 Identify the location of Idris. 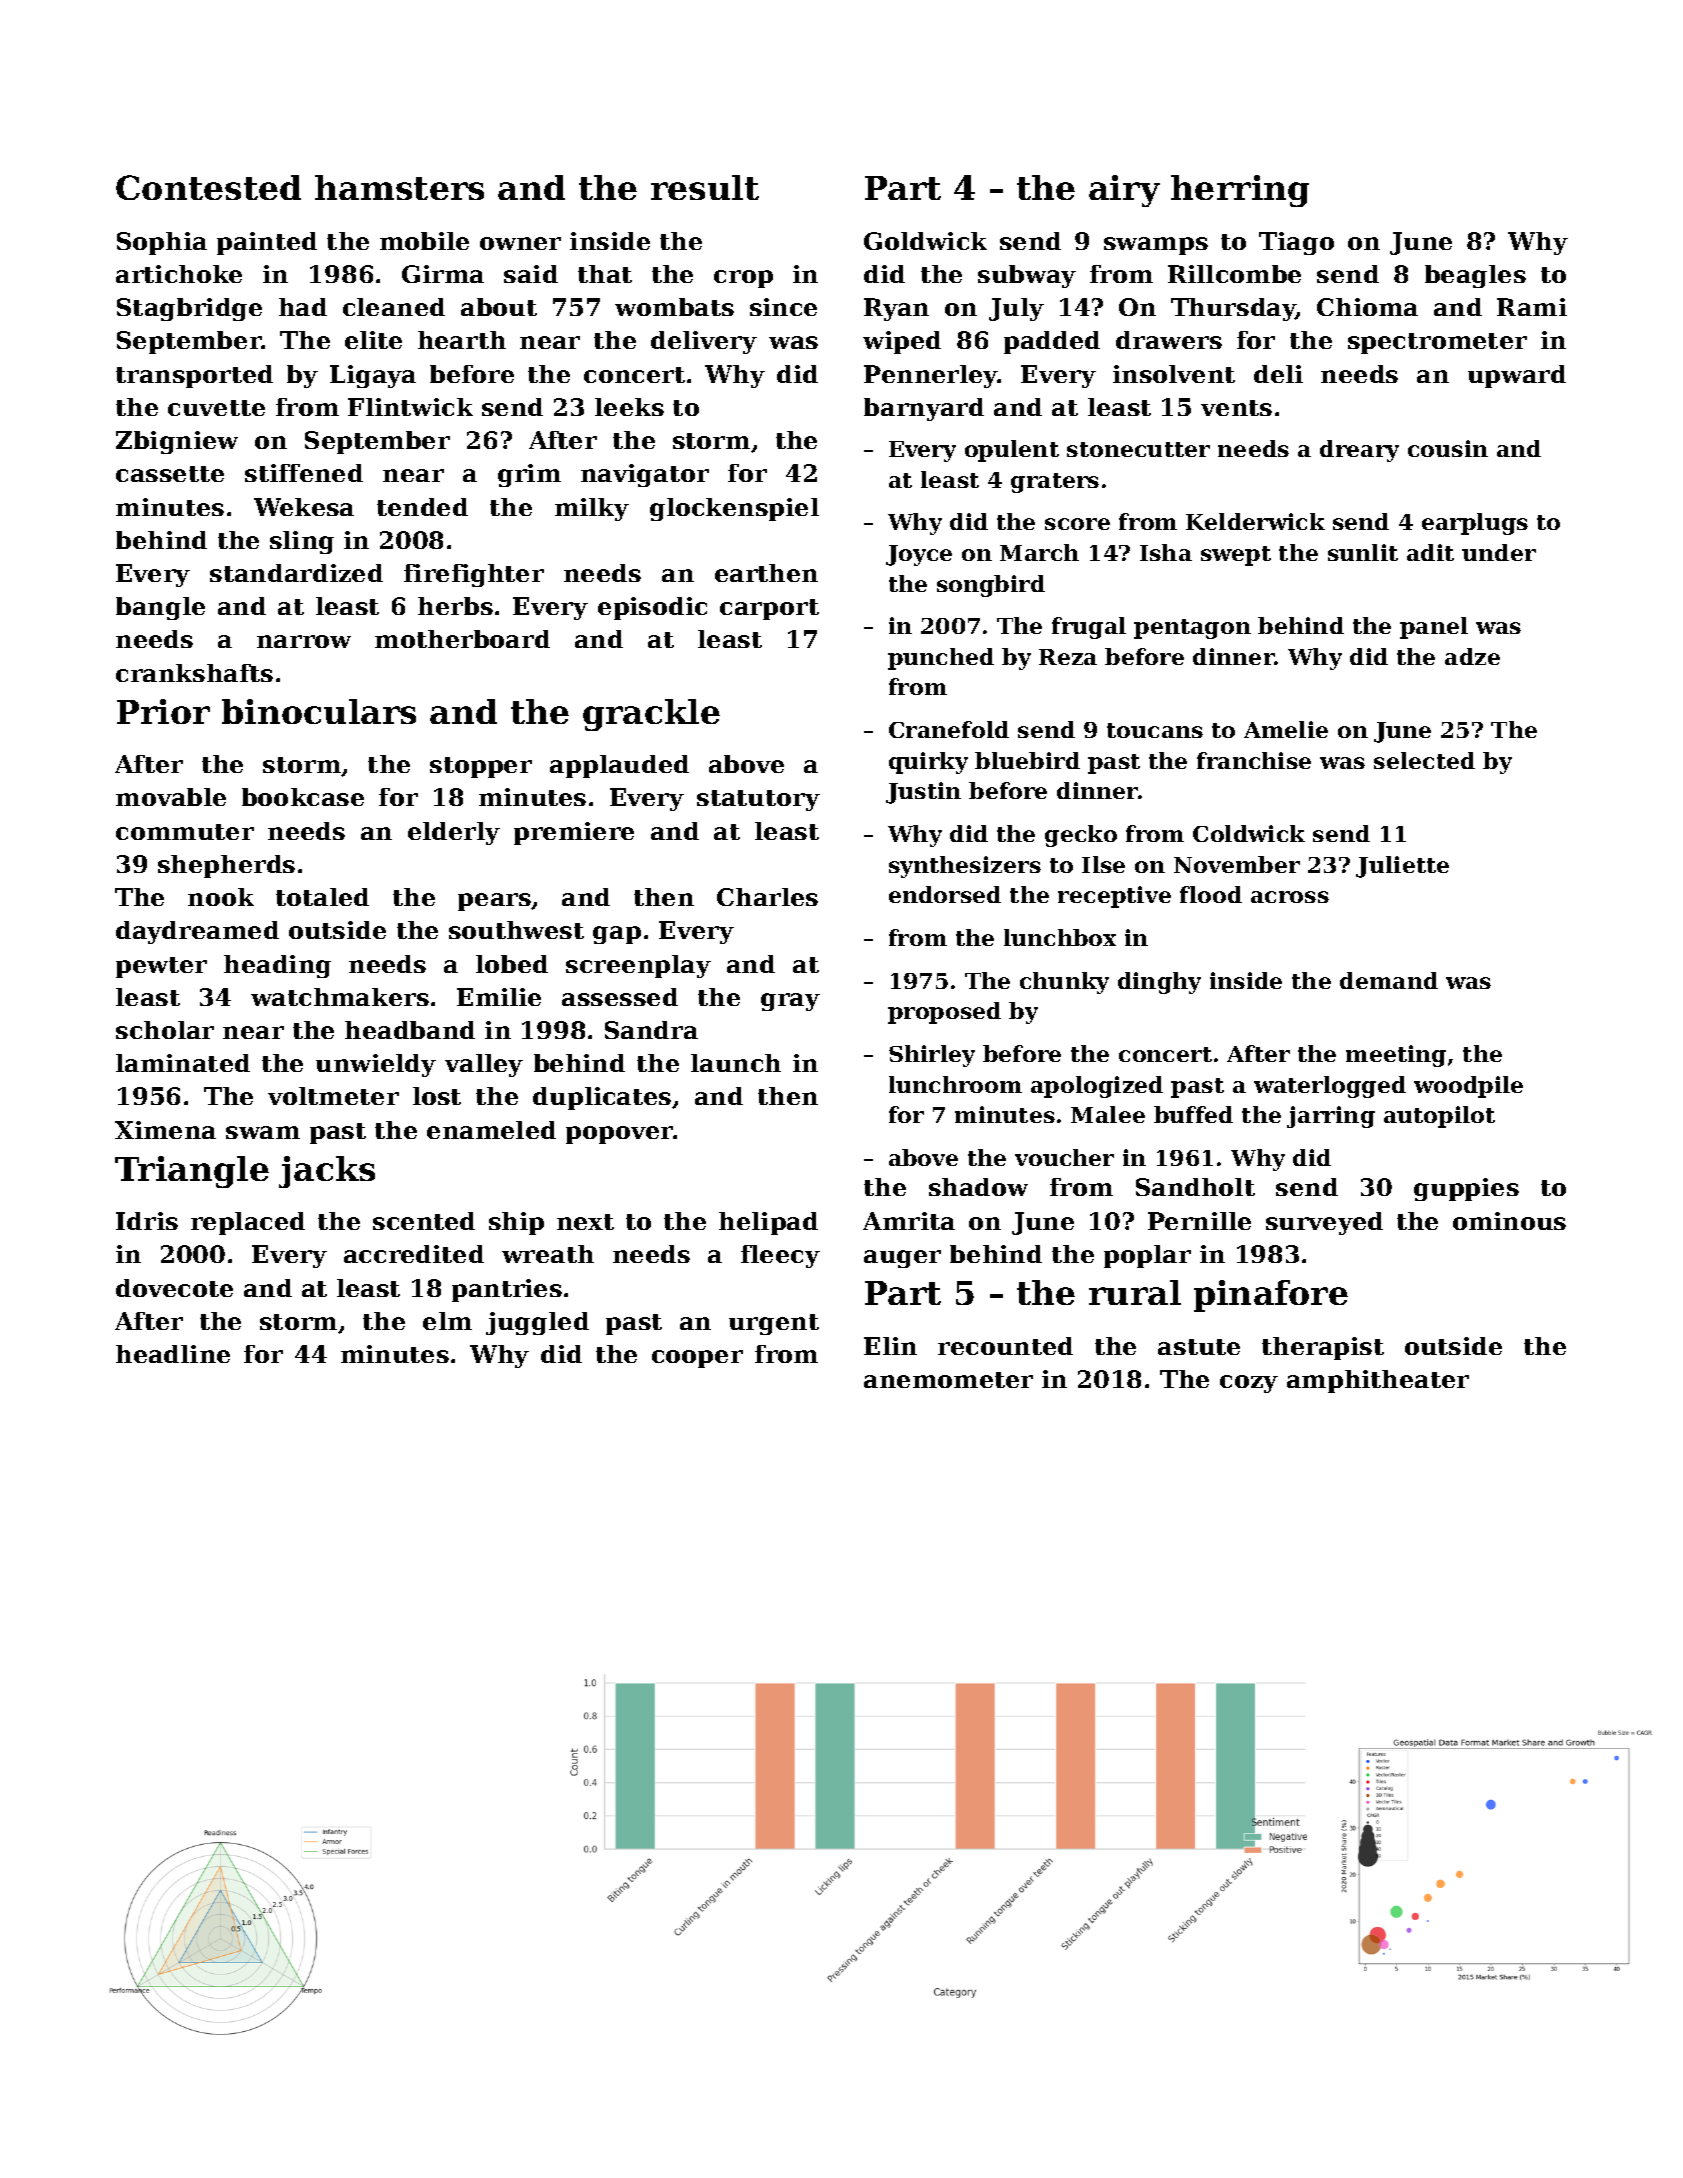
(147, 1221).
